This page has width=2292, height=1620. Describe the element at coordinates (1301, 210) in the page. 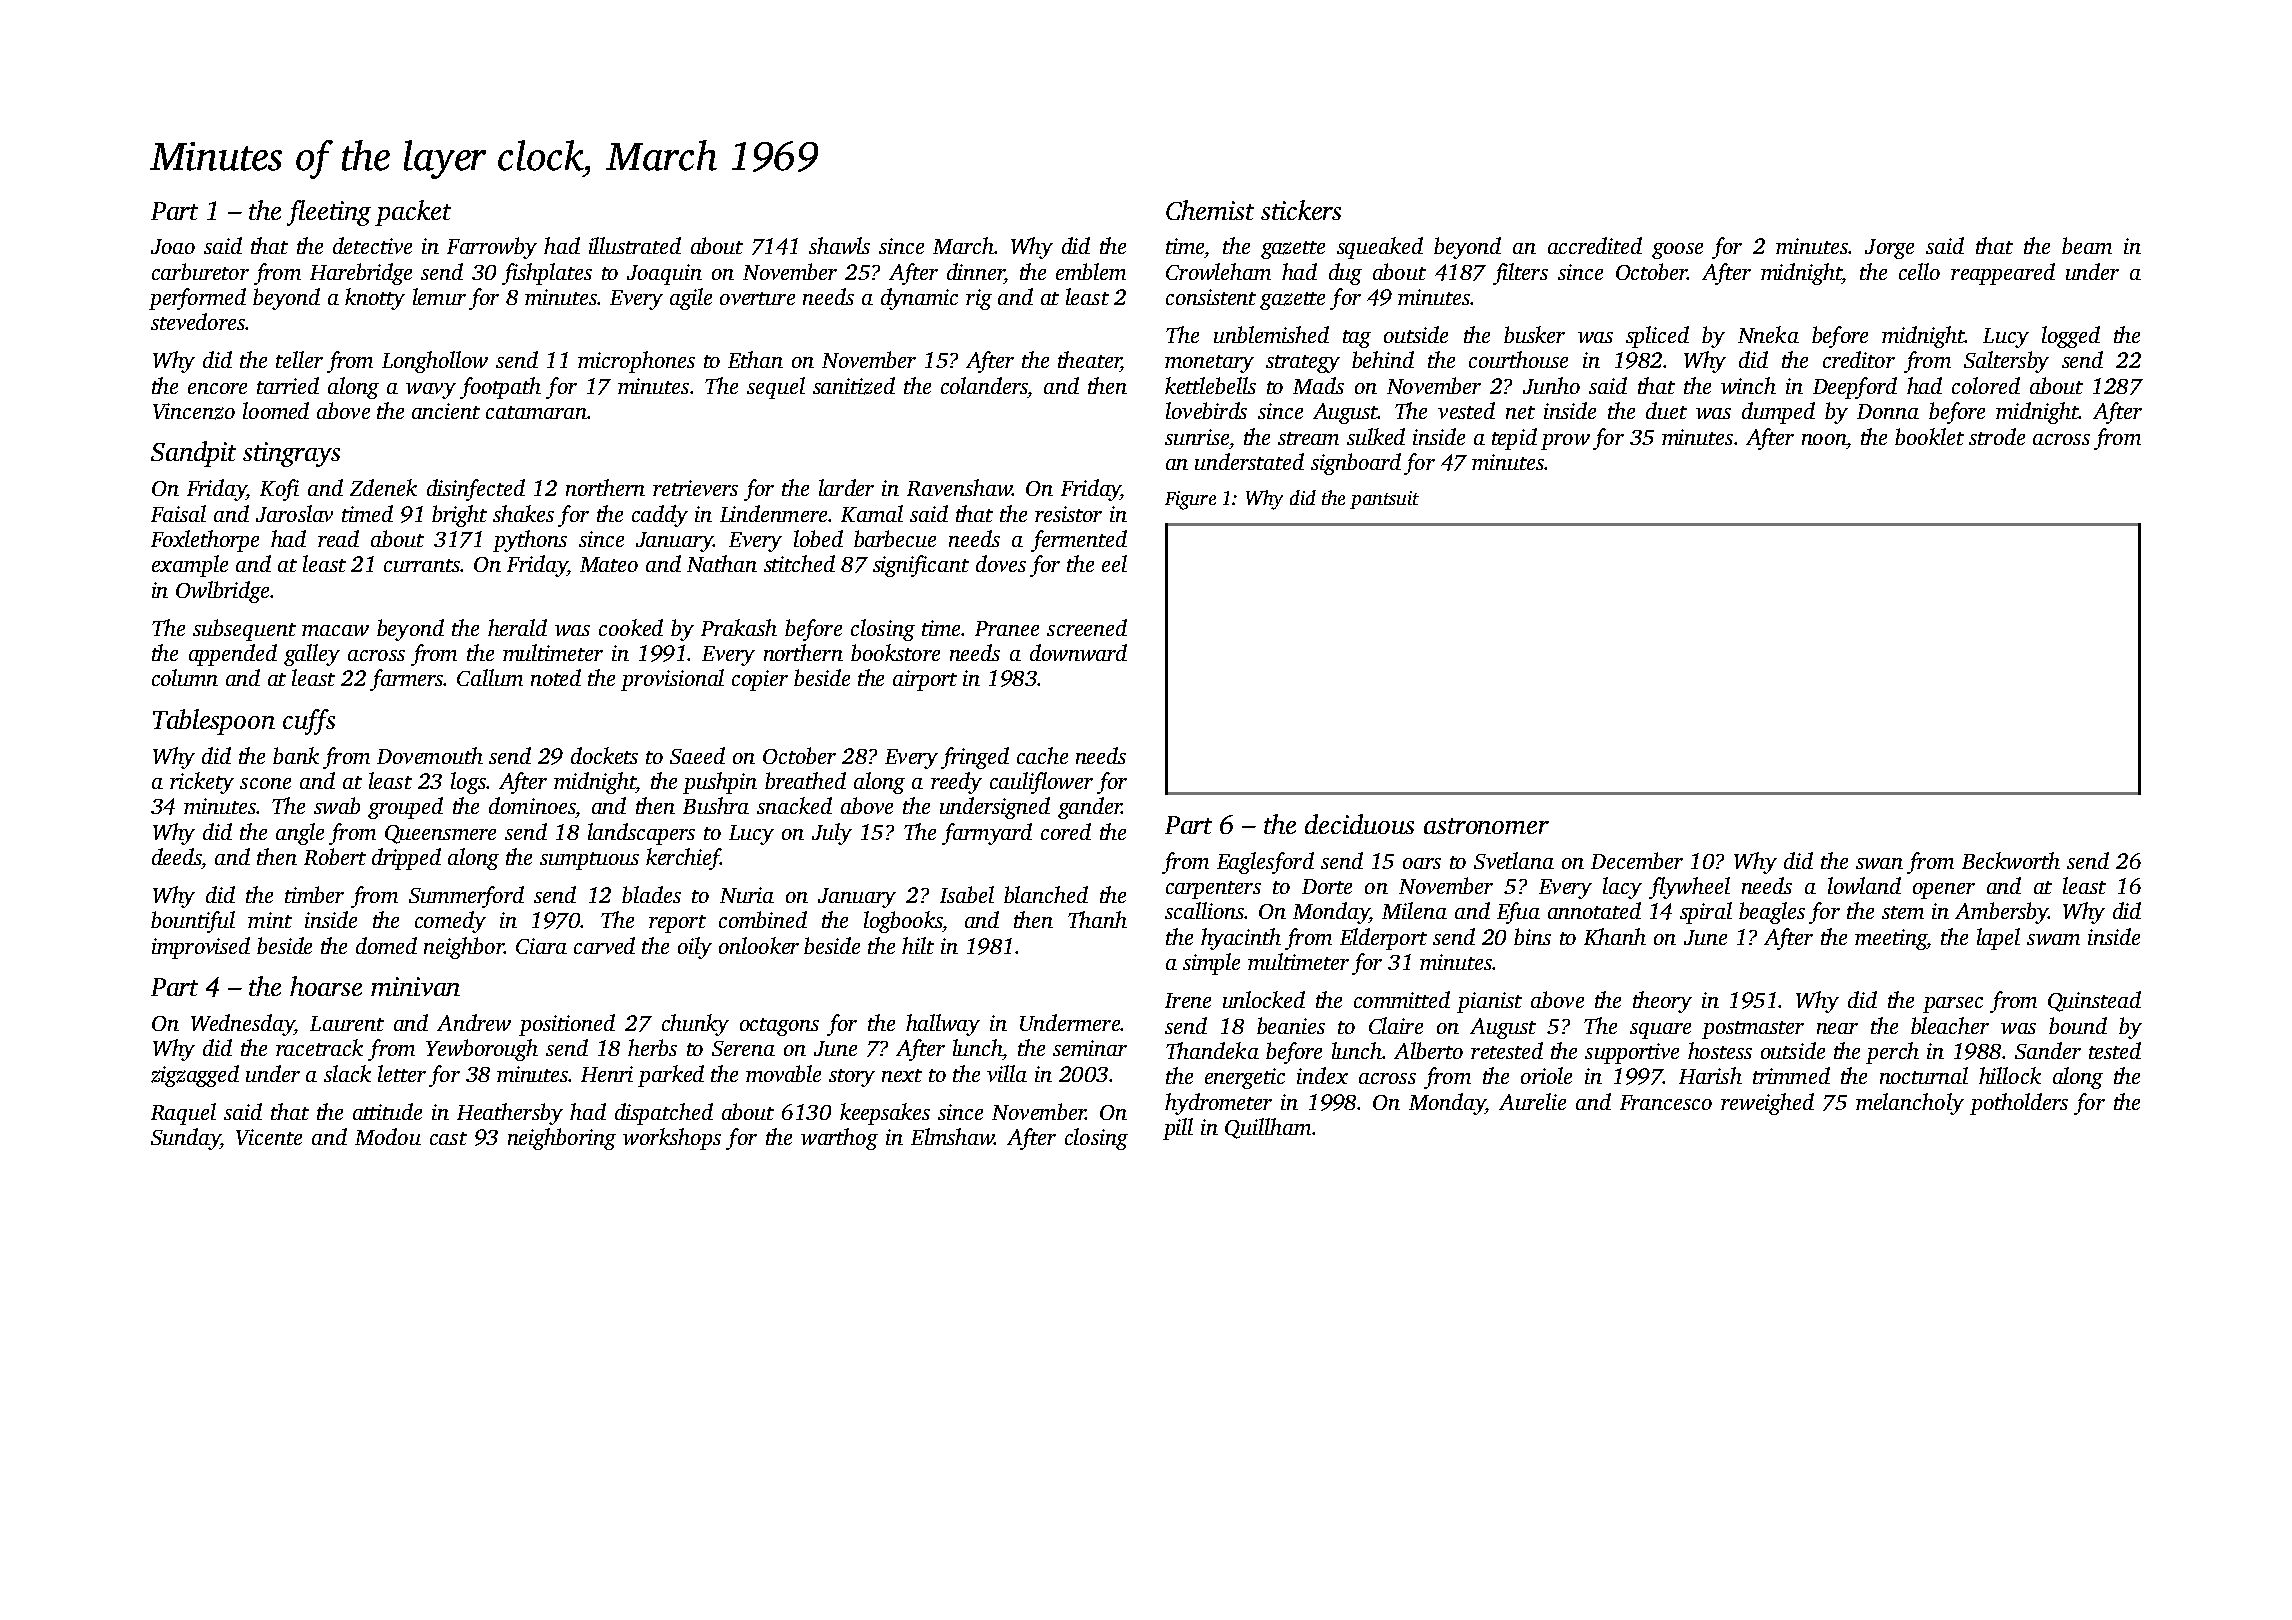

I see `stickers` at that location.
